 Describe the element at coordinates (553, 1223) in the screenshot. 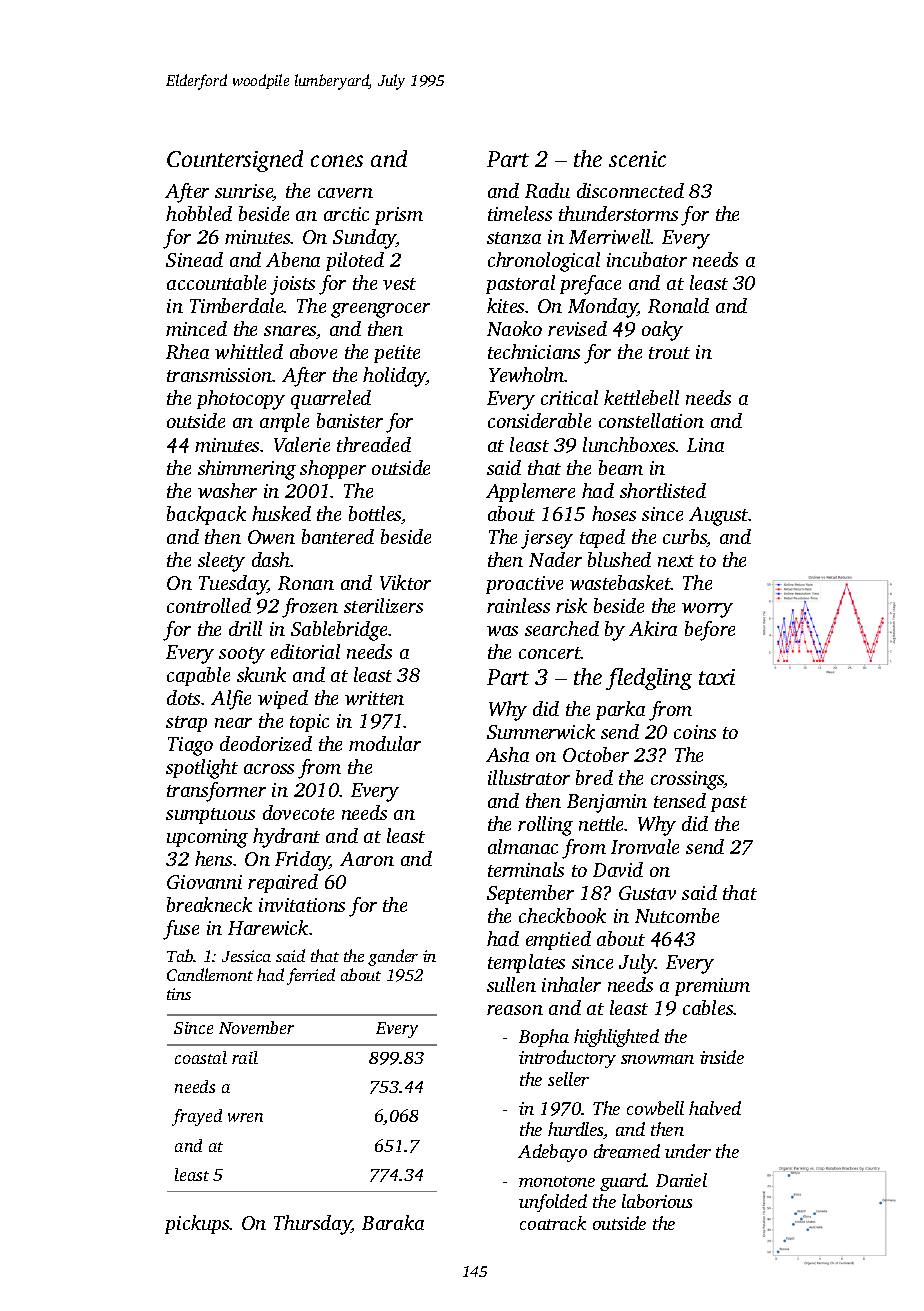

I see `coatrack` at that location.
